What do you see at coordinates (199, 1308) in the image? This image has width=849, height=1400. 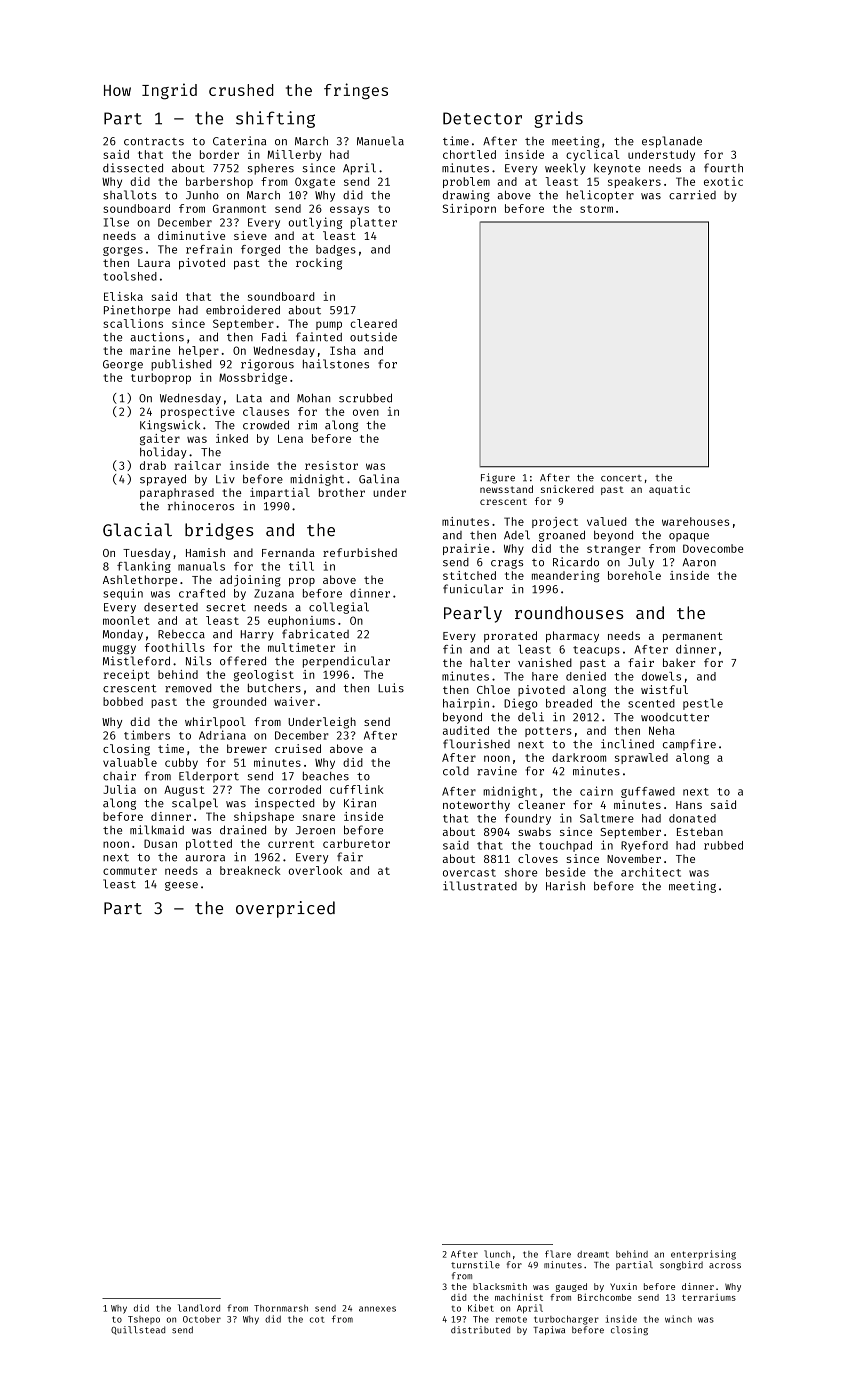 I see `landlord` at bounding box center [199, 1308].
